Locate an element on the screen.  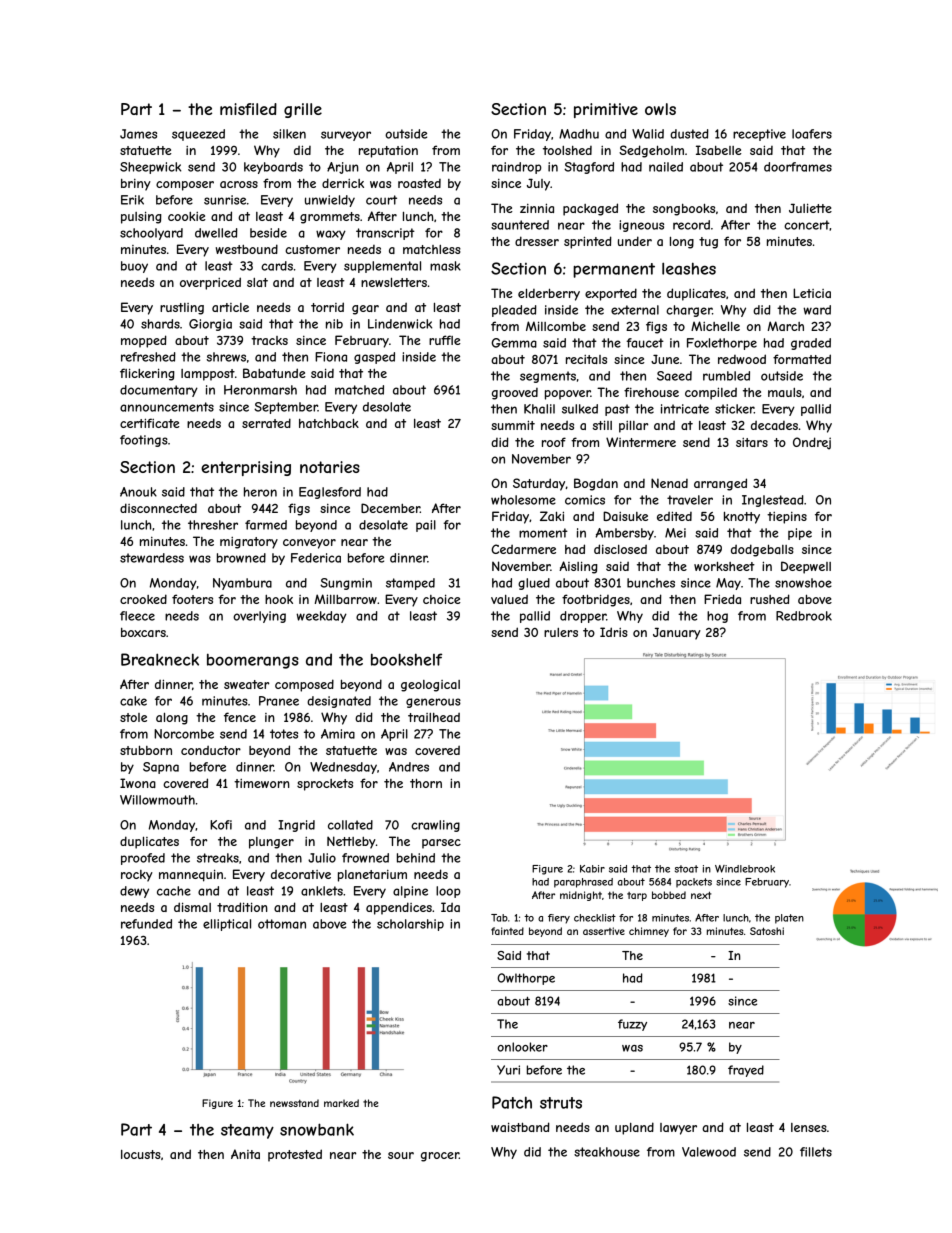
scholarship is located at coordinates (410, 925).
